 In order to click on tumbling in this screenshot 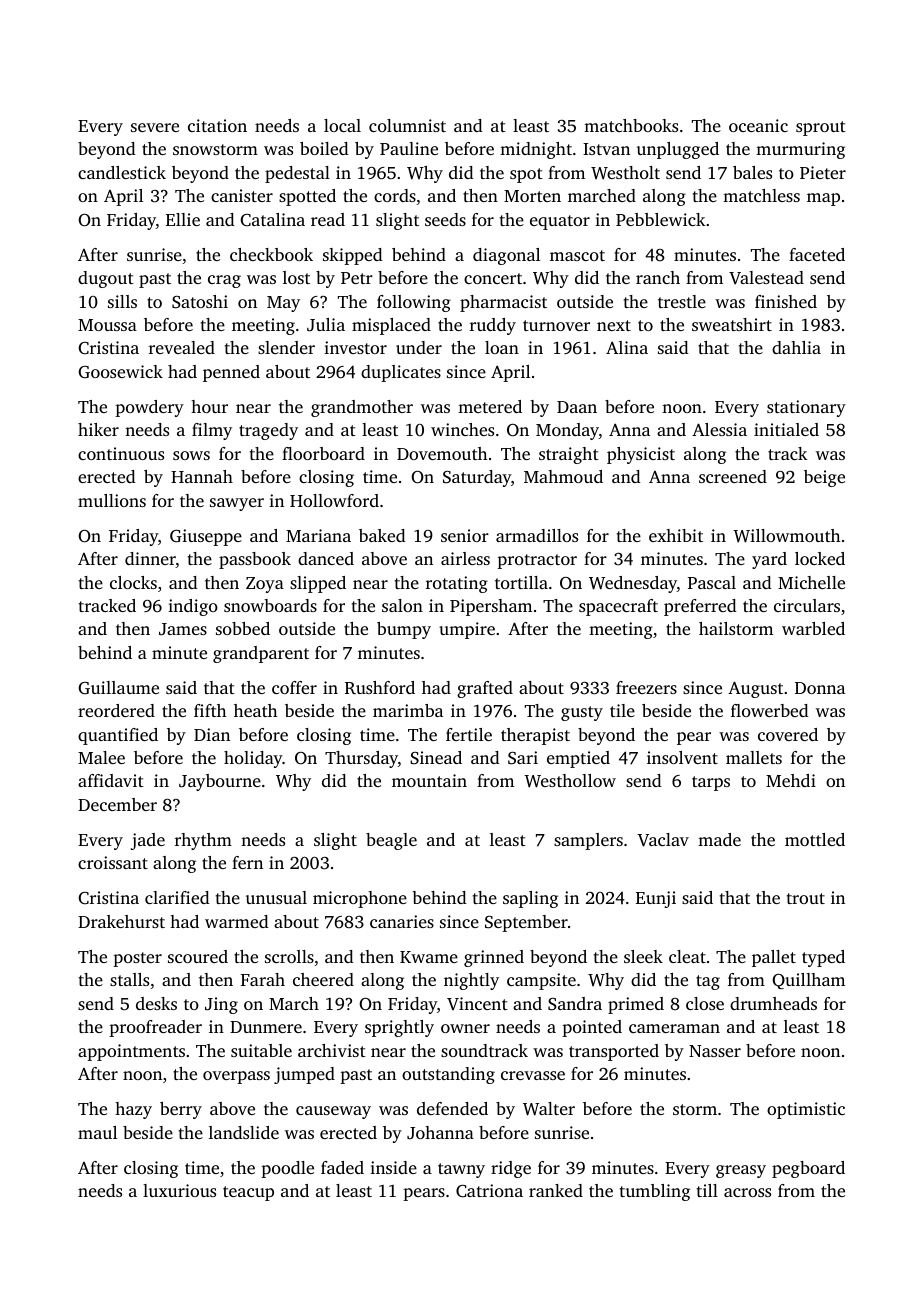, I will do `click(655, 1192)`.
